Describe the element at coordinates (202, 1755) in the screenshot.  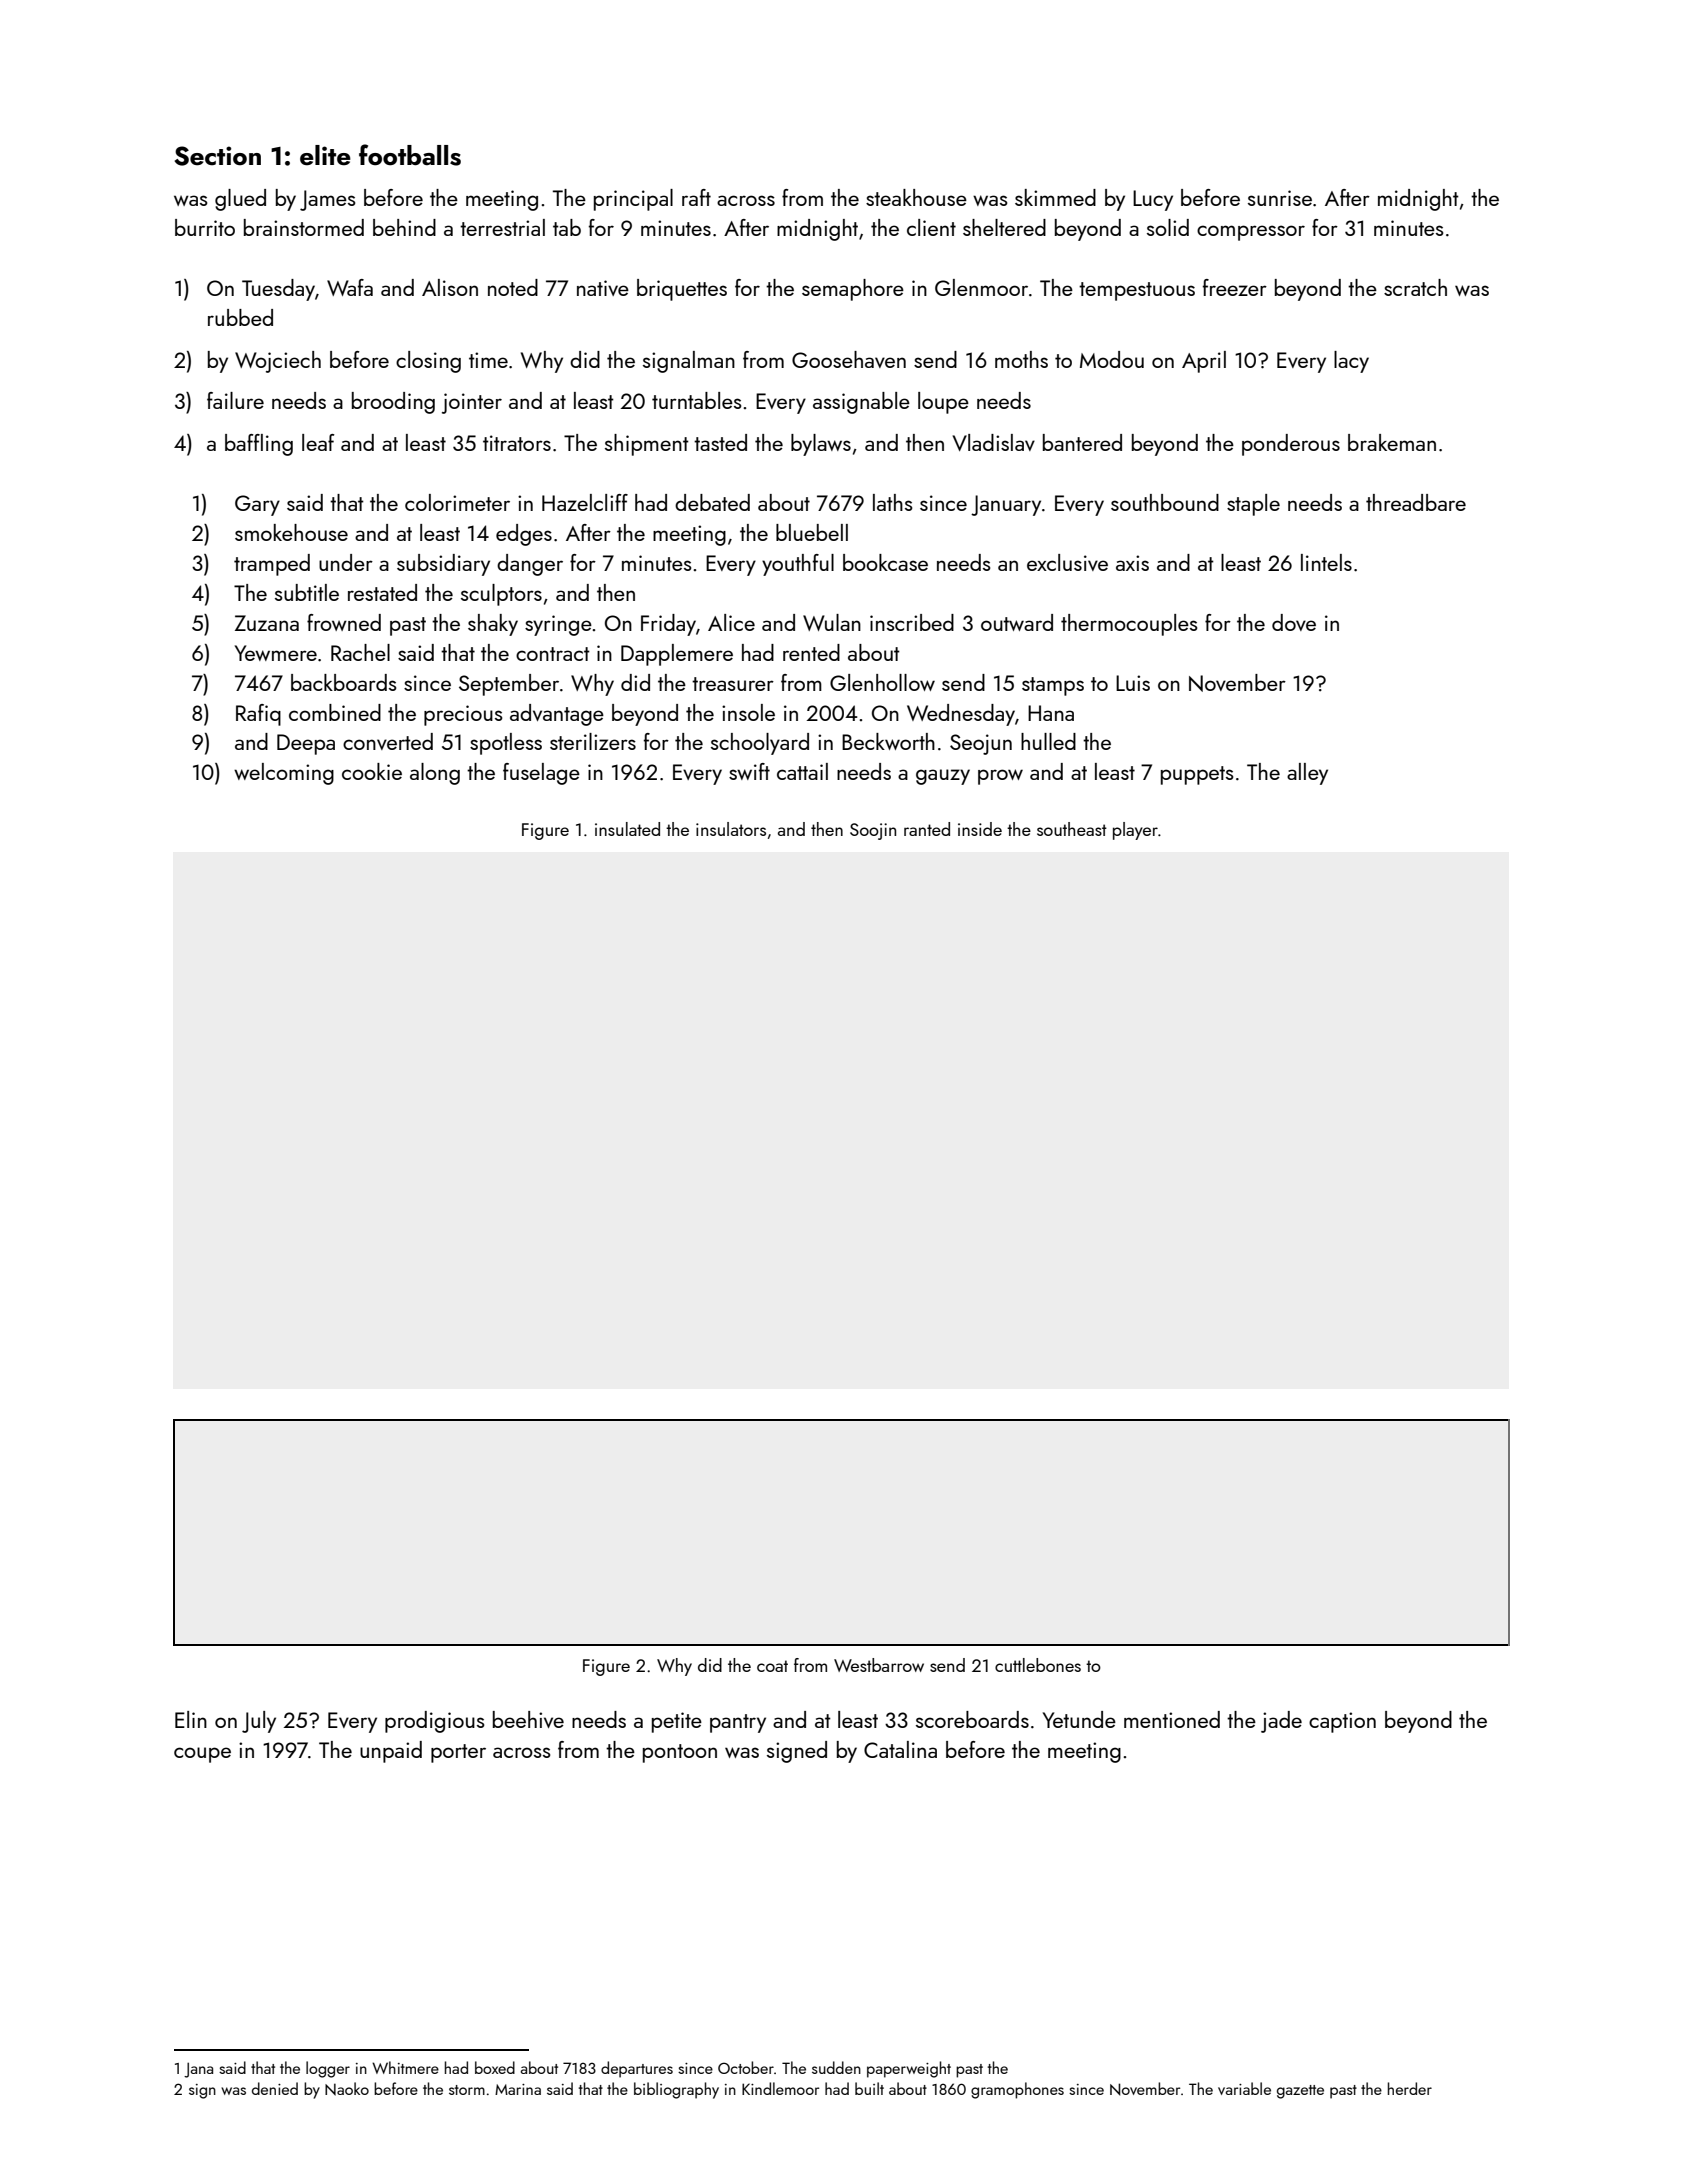
I see `coupe` at that location.
